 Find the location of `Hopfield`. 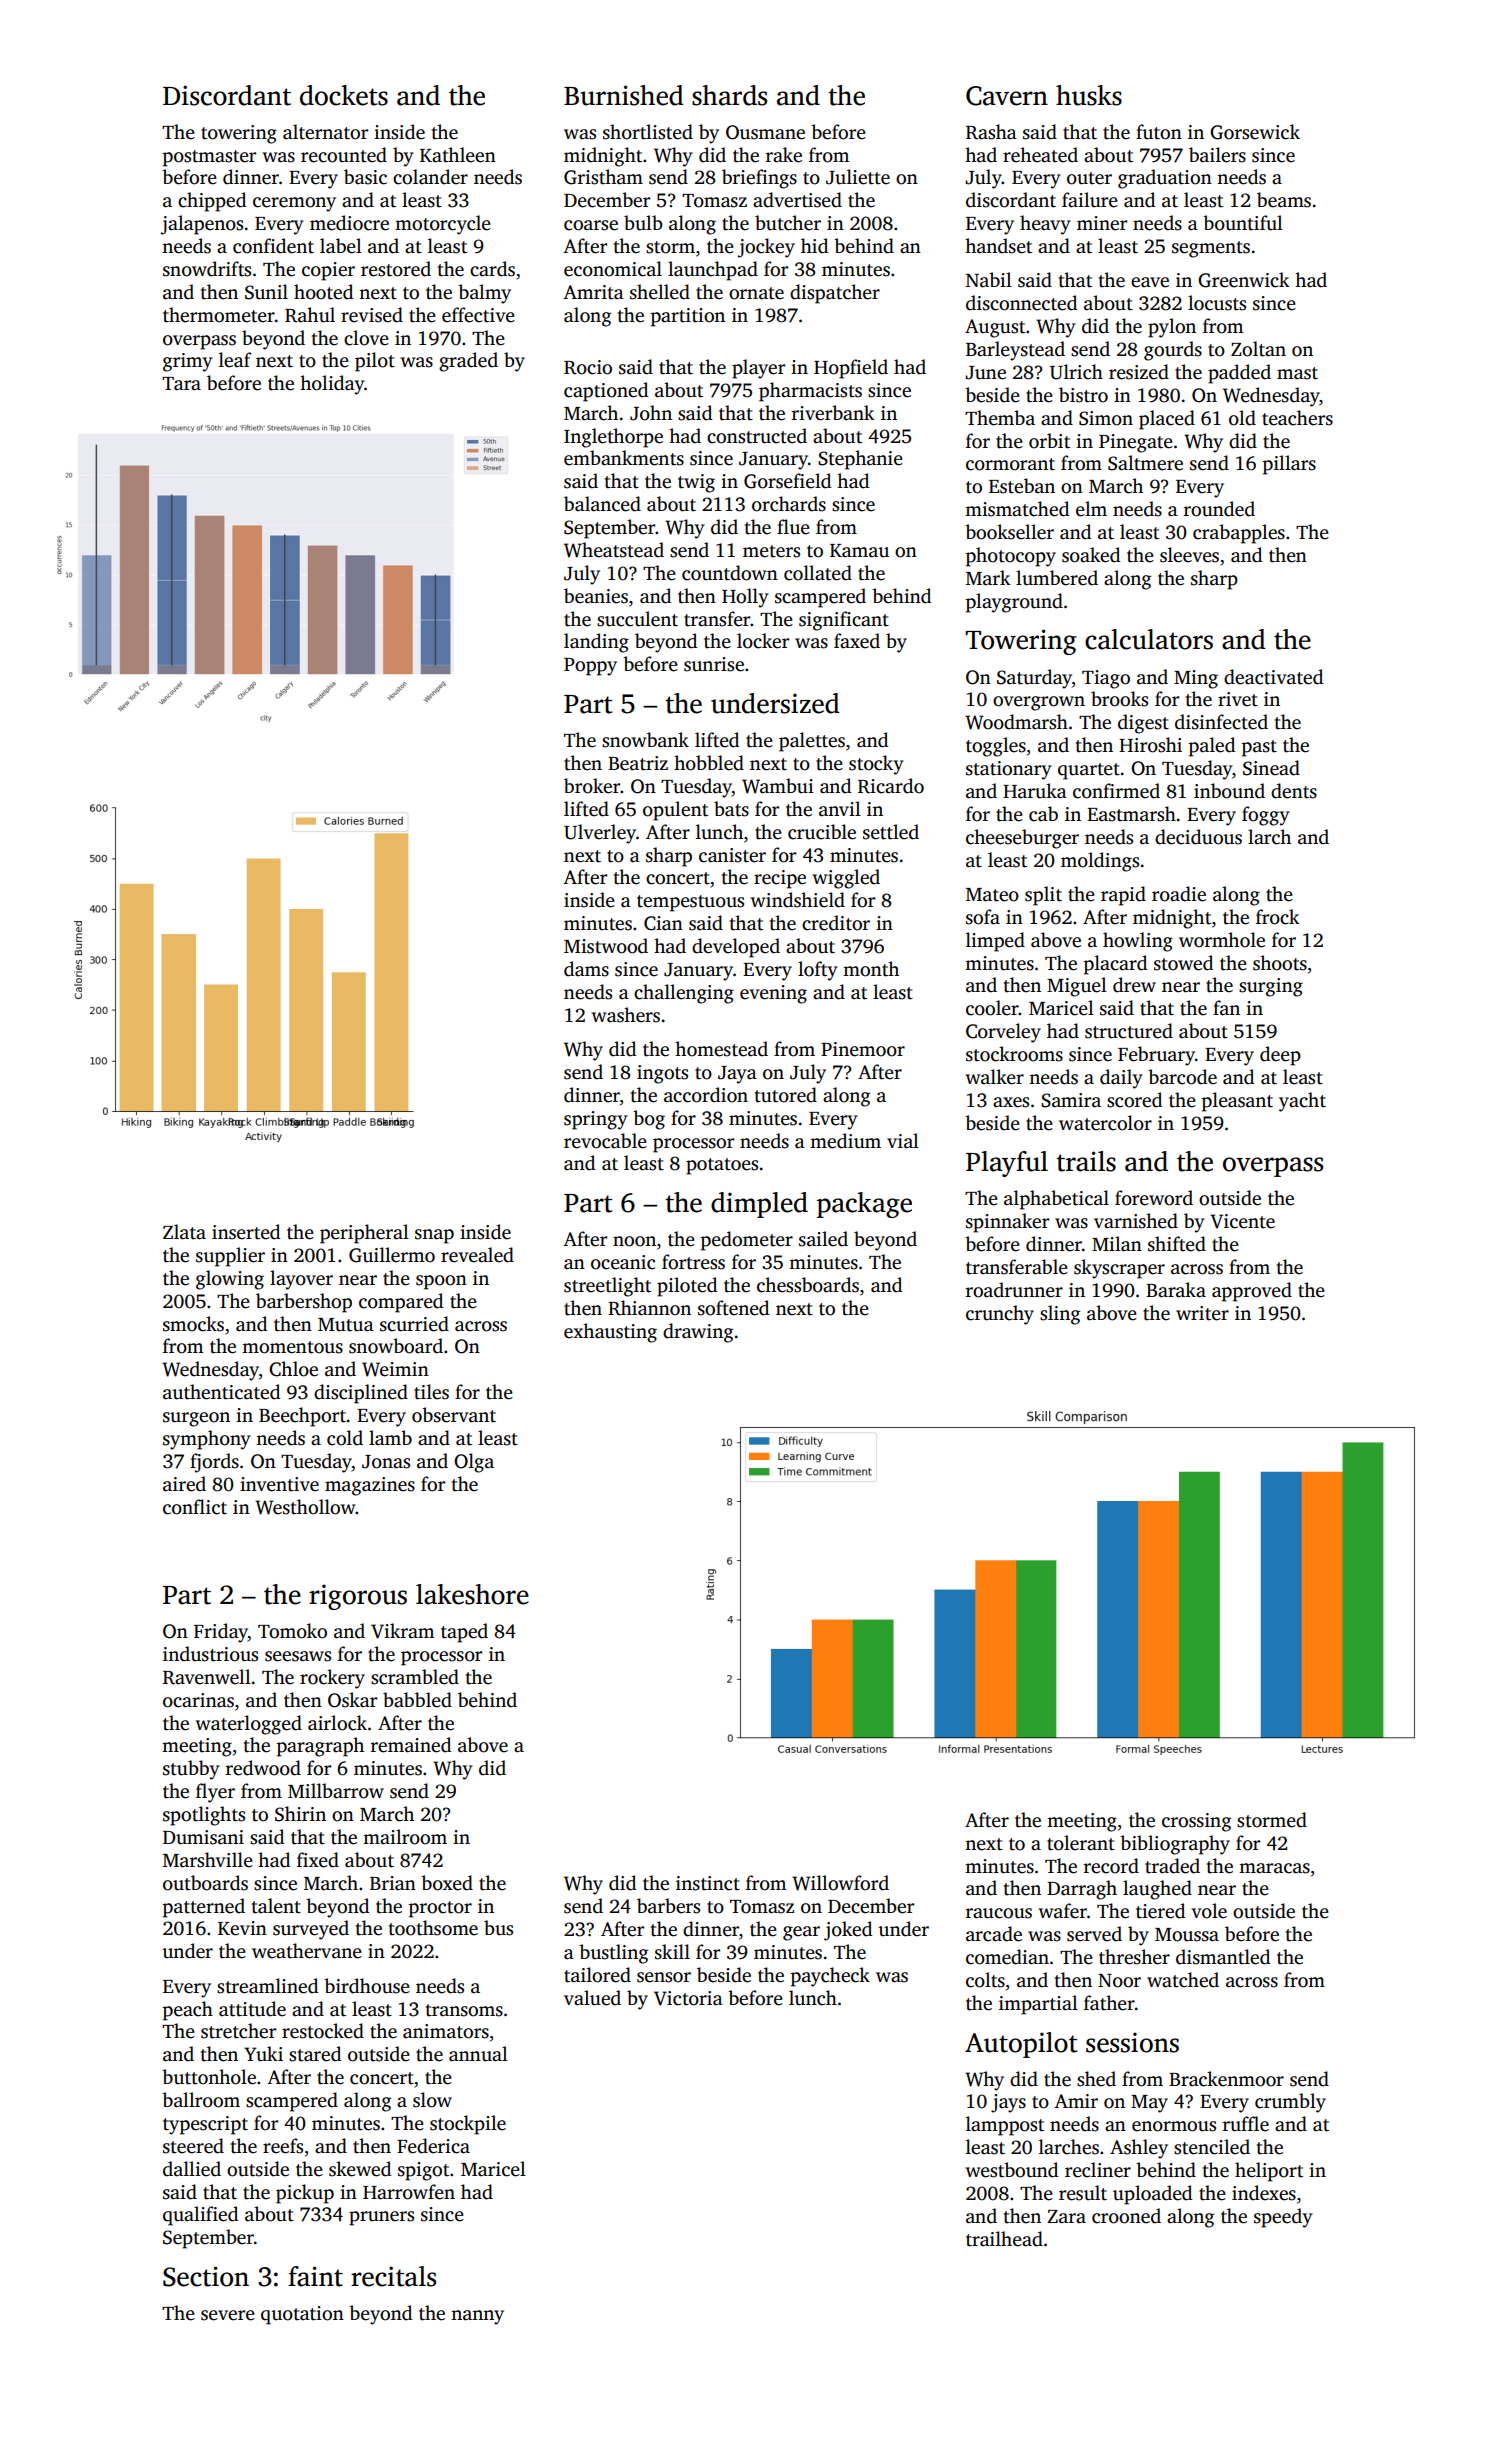

Hopfield is located at coordinates (851, 369).
